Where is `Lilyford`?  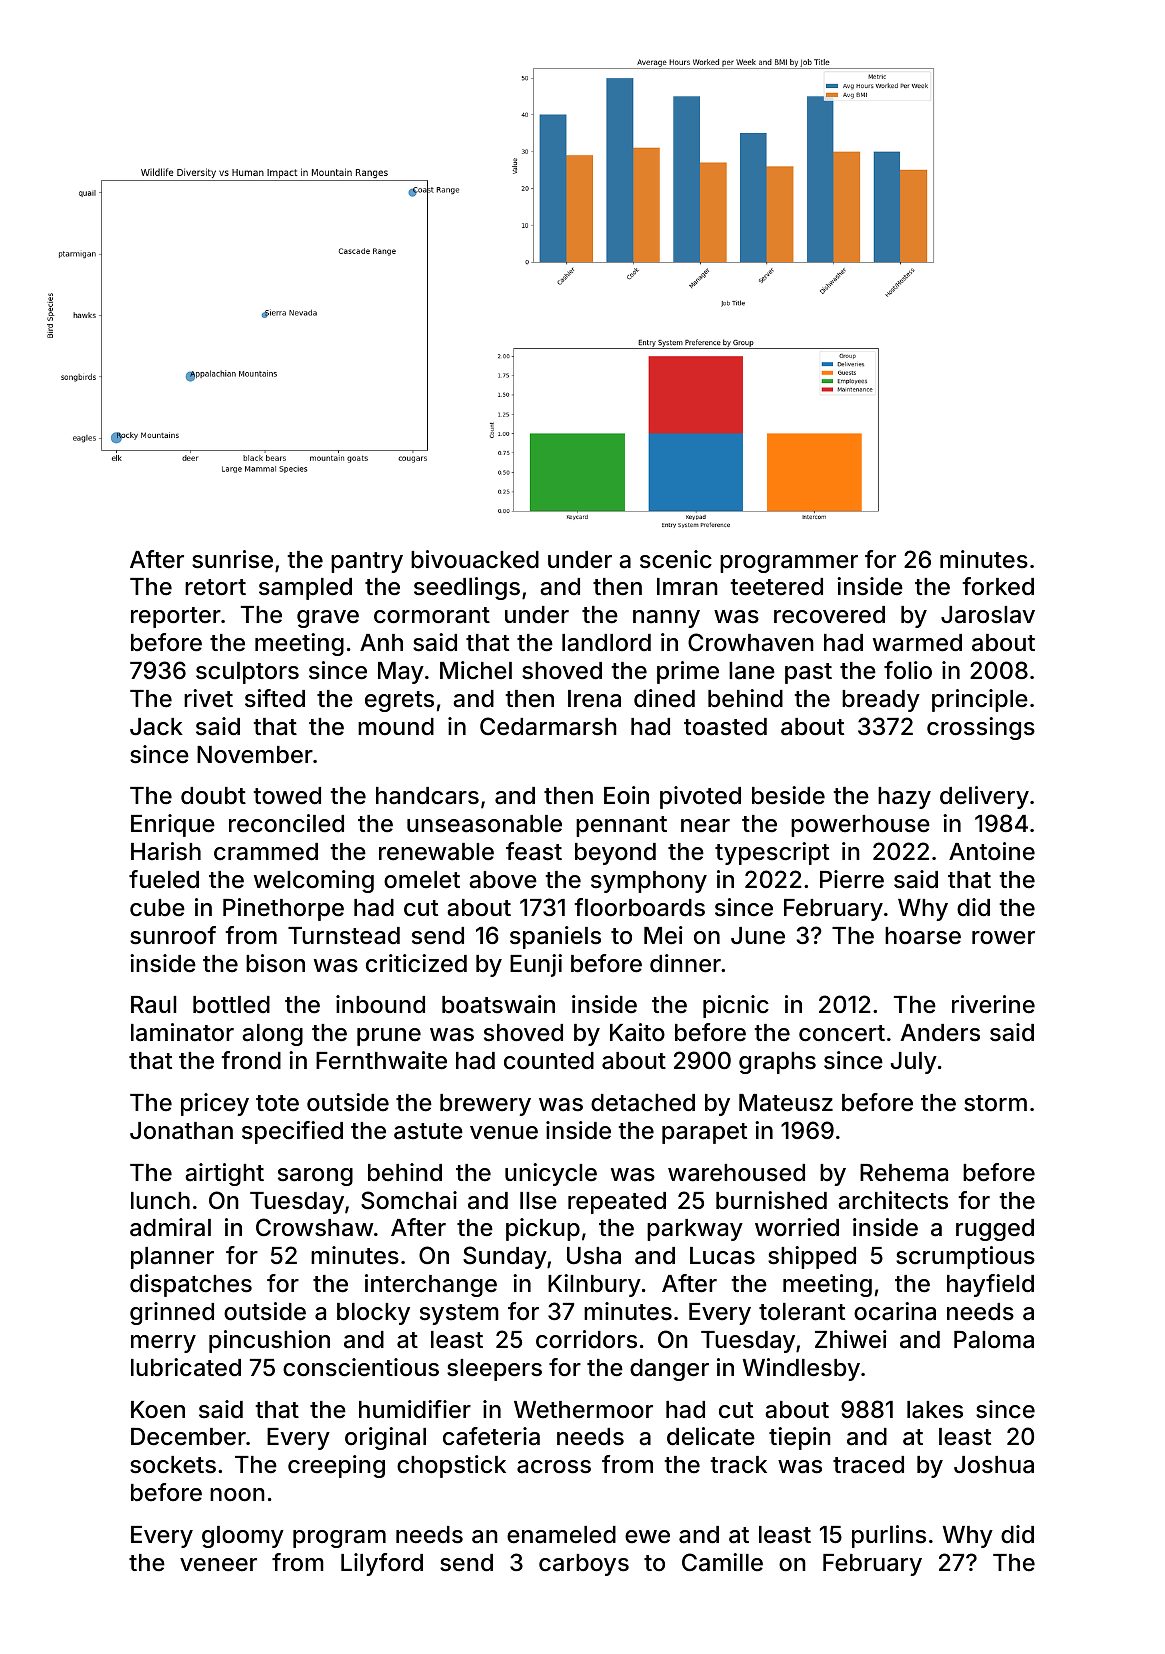 Lilyford is located at coordinates (382, 1564).
